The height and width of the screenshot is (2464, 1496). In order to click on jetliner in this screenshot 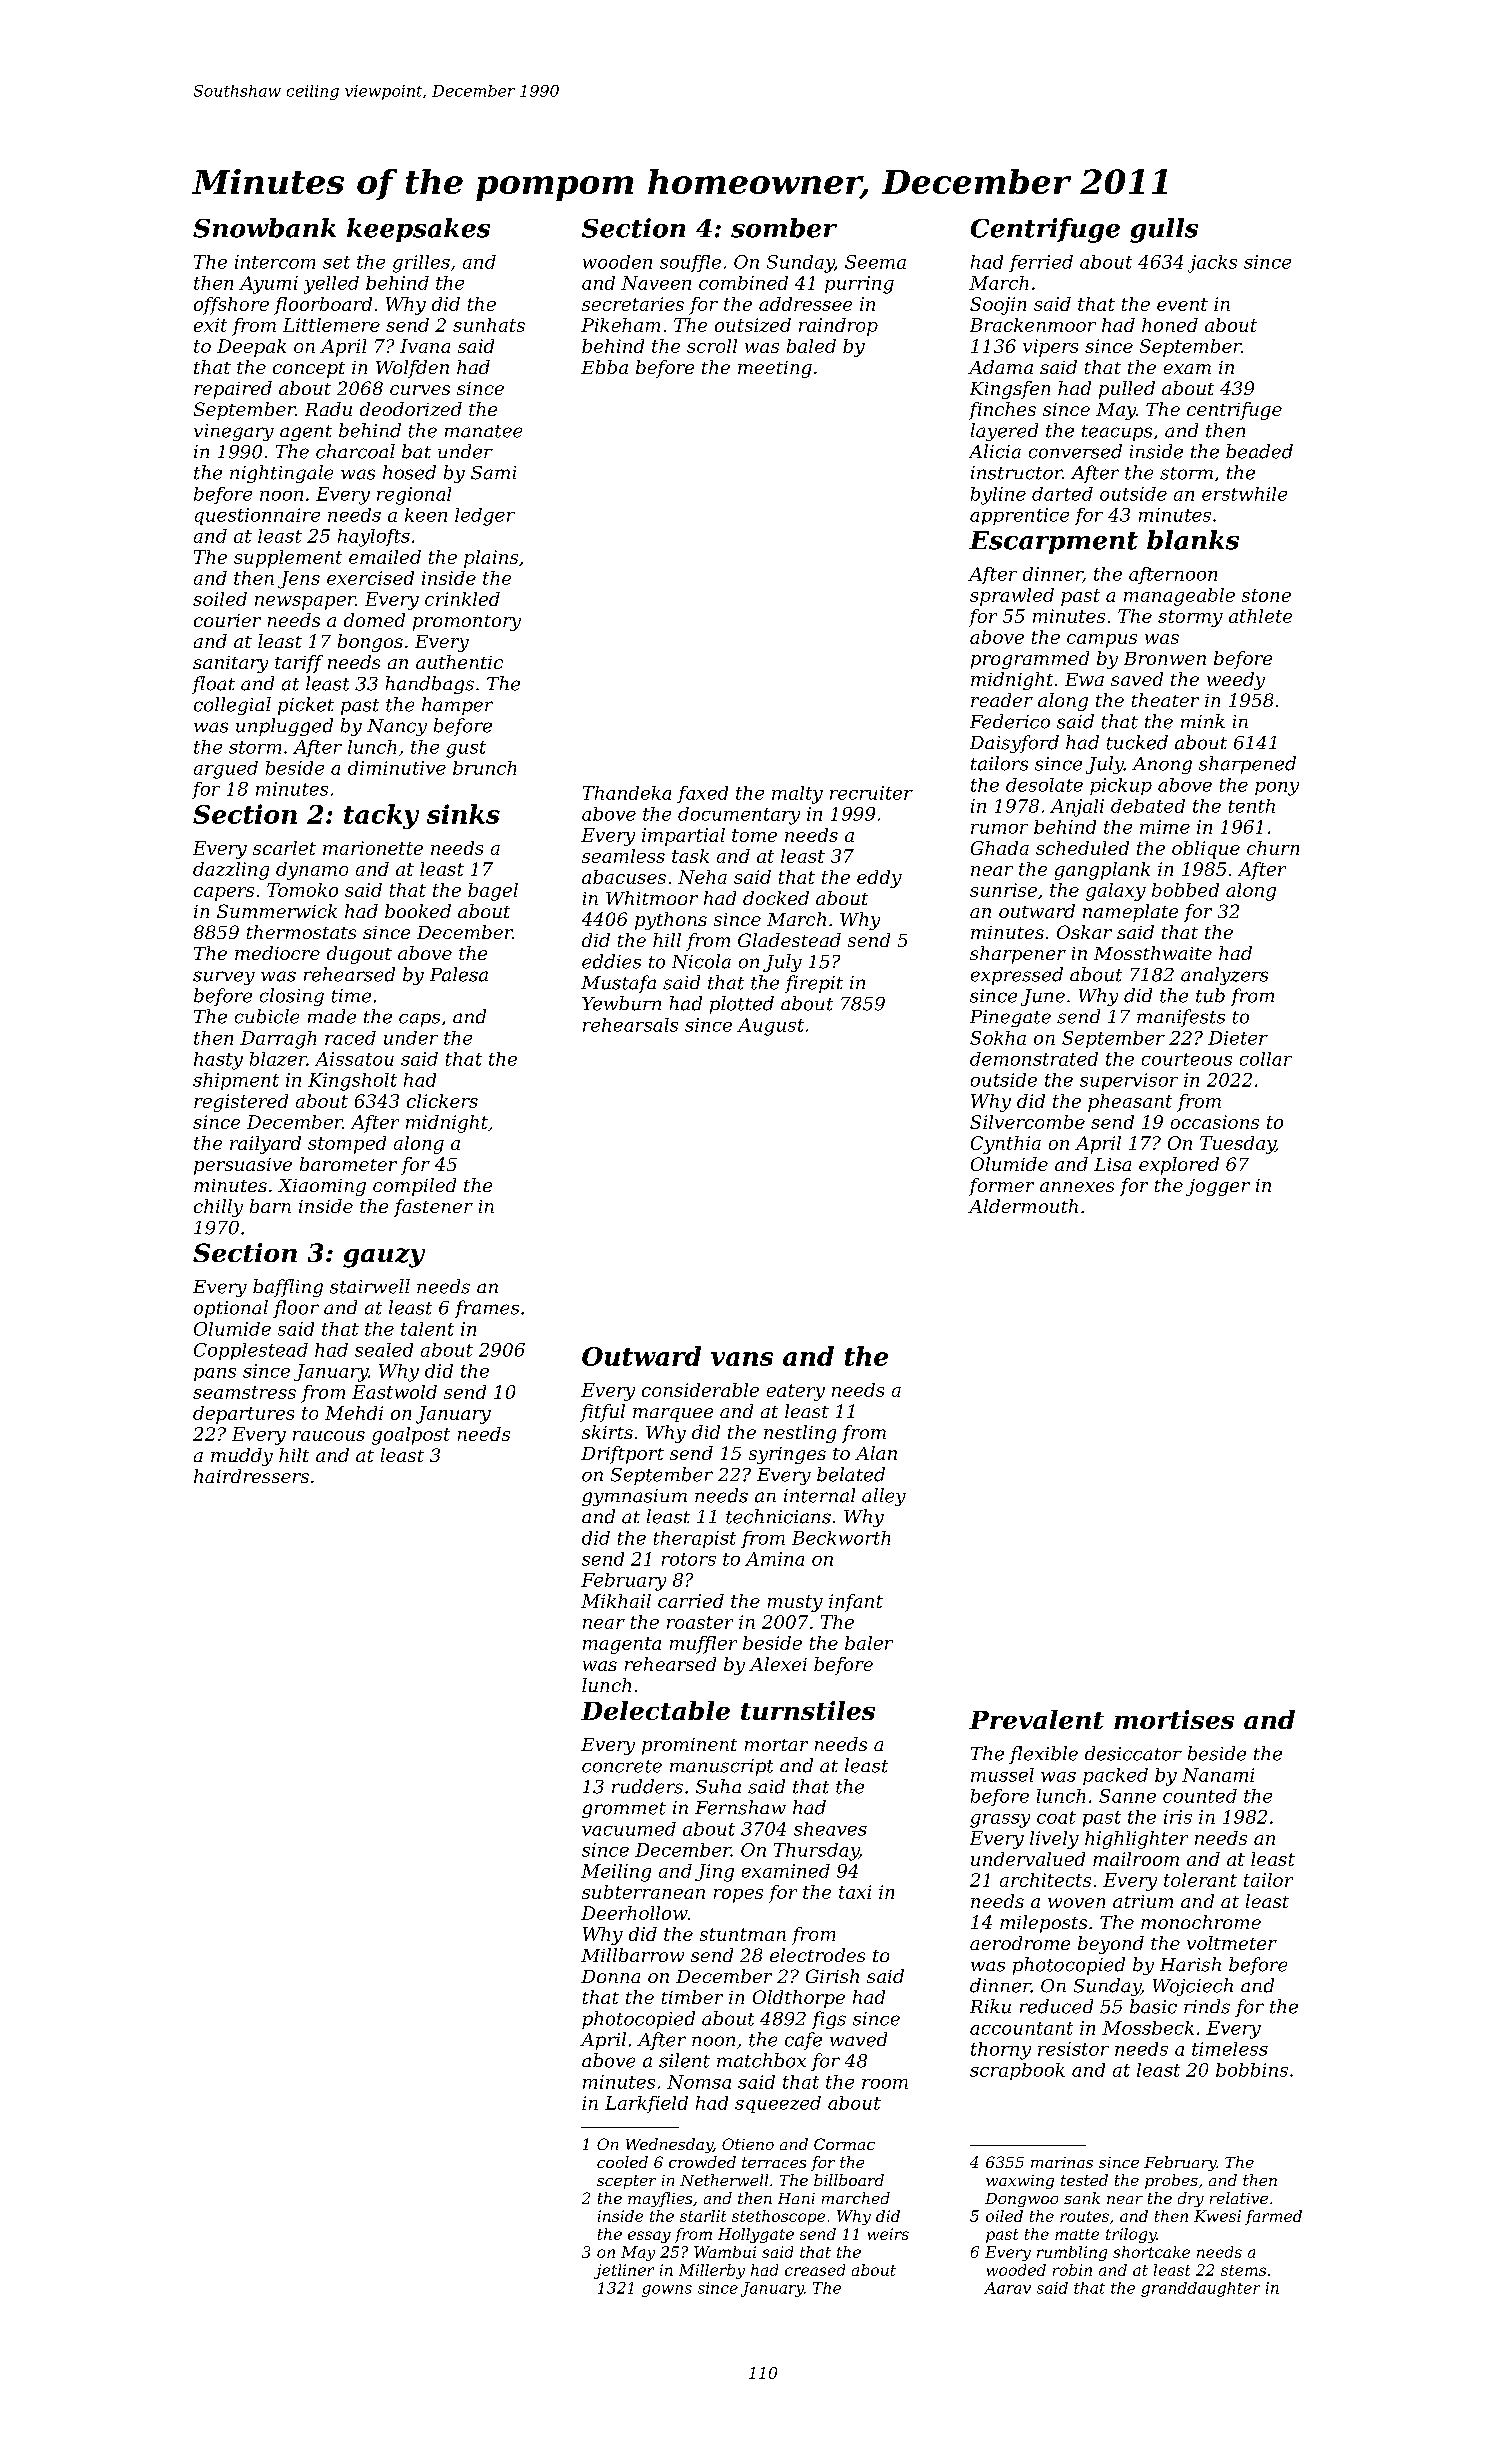, I will do `click(624, 2271)`.
